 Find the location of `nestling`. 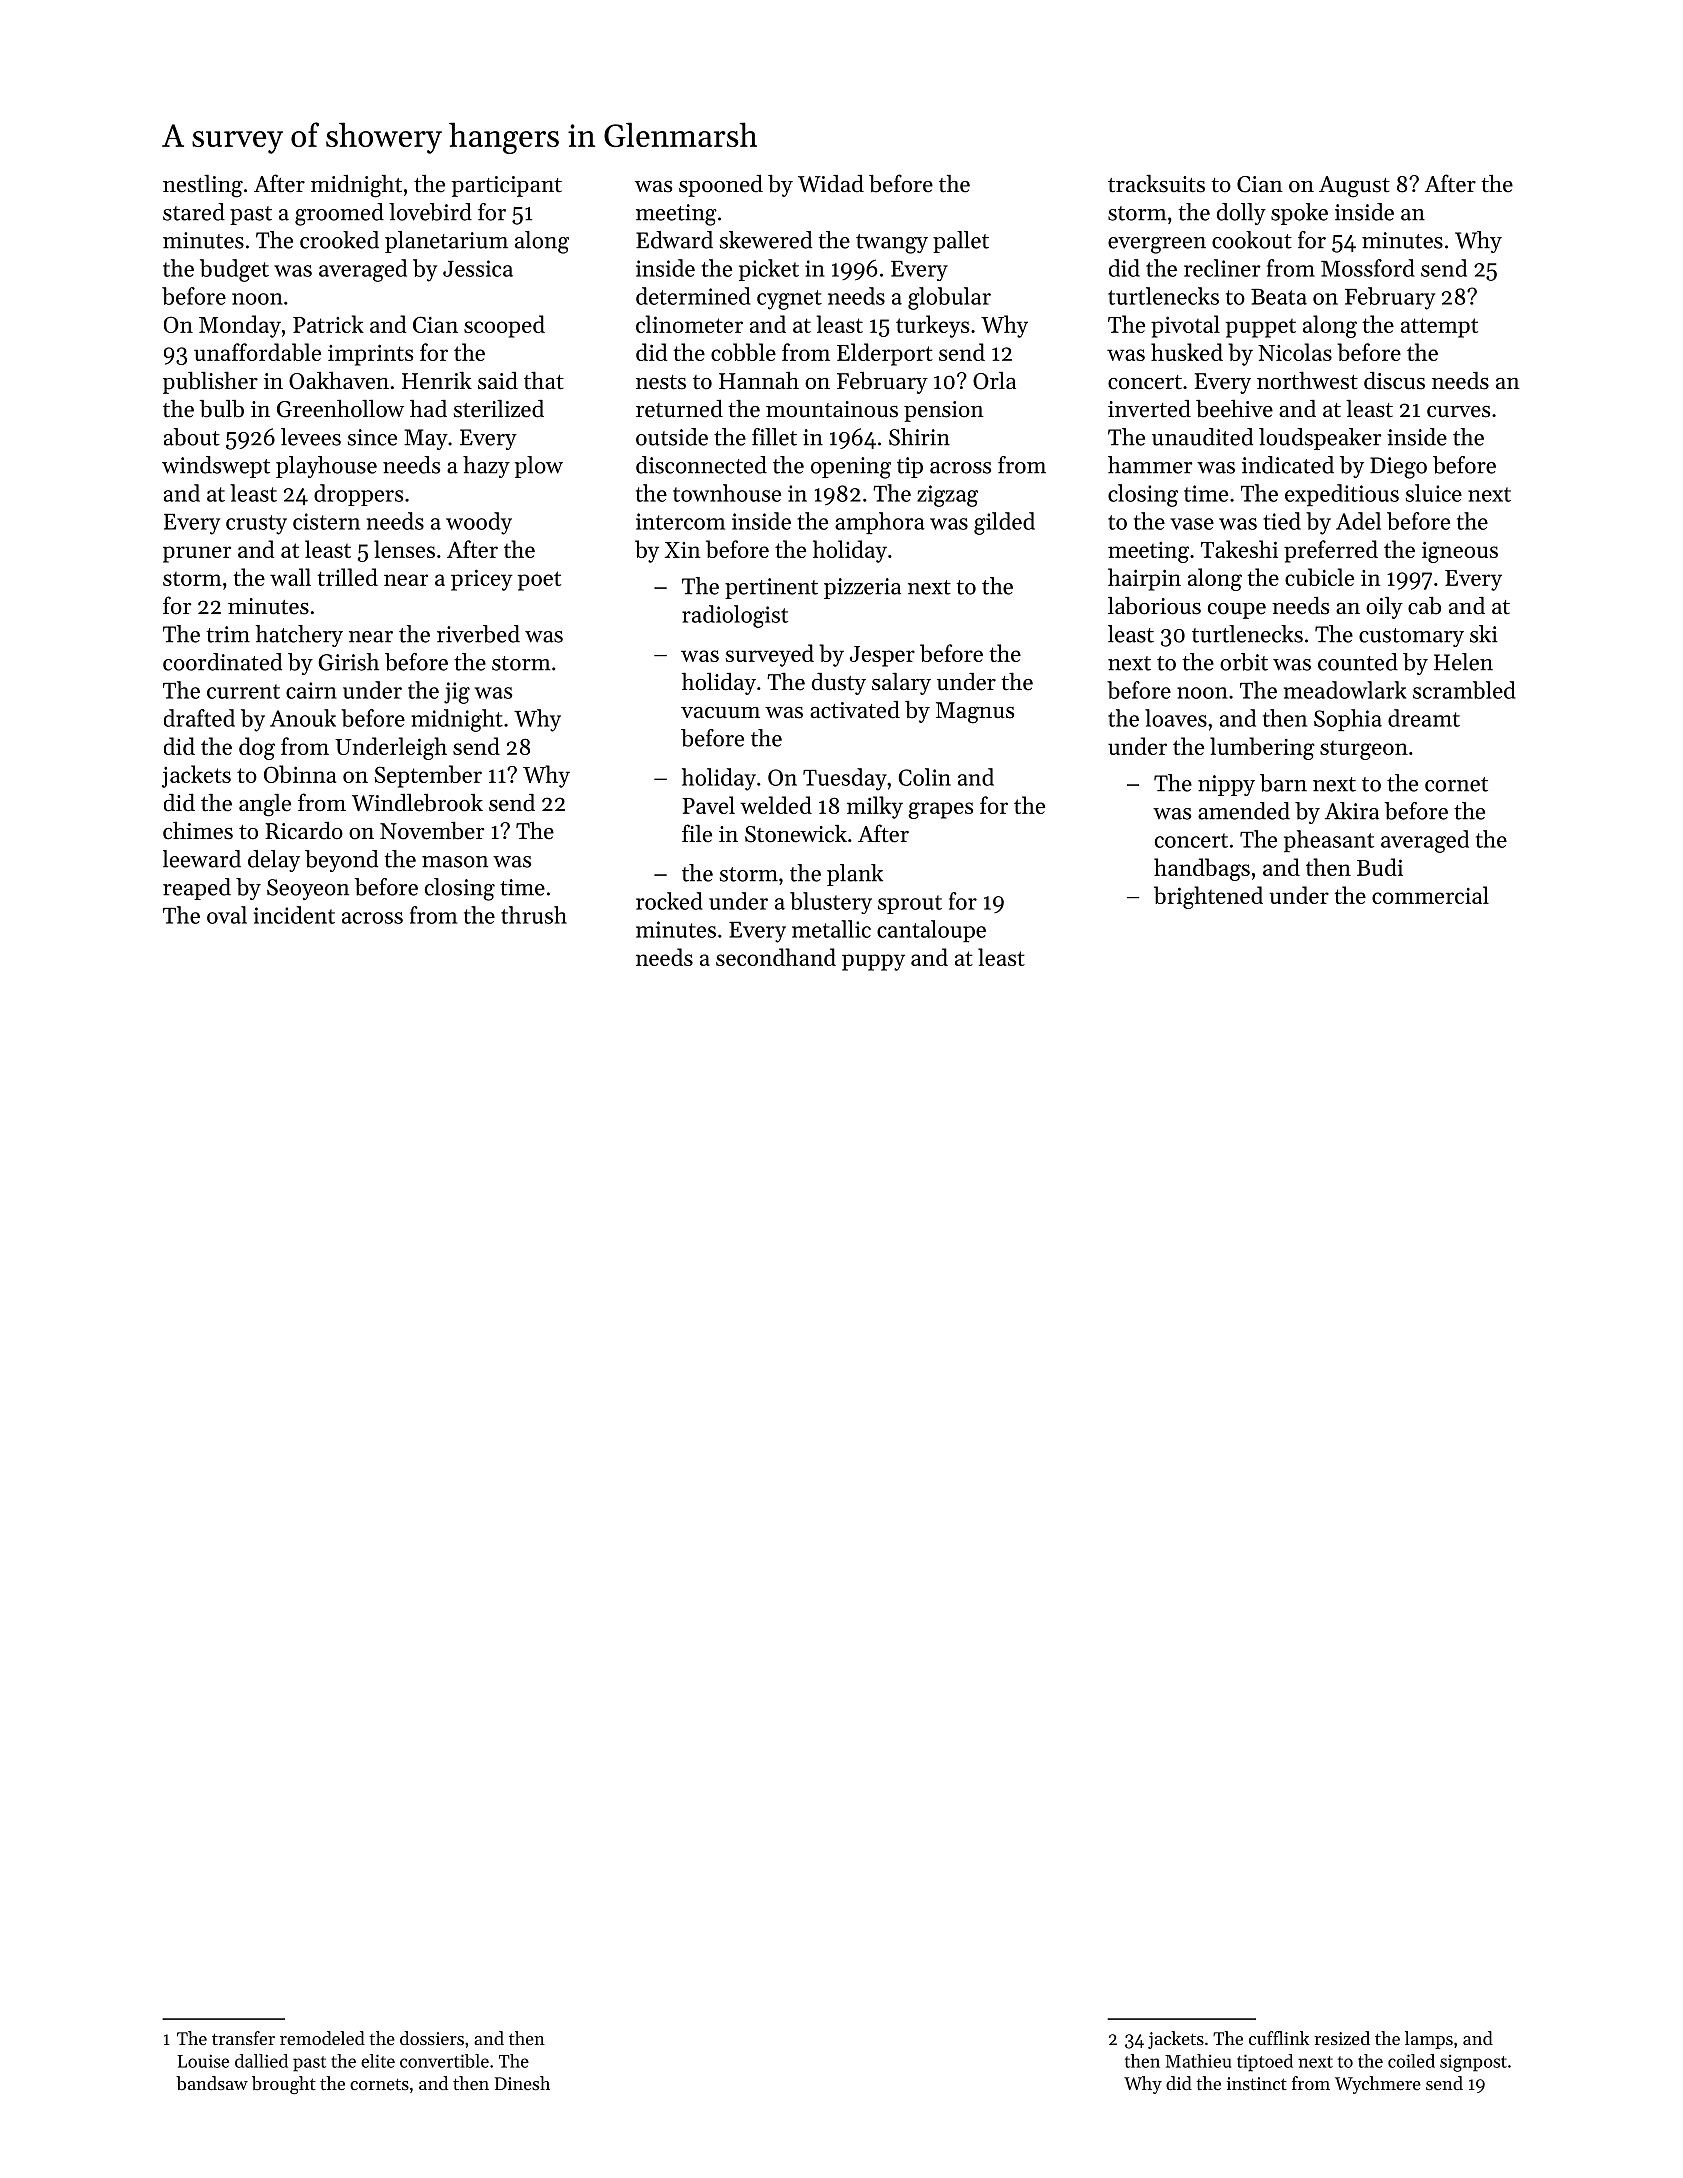

nestling is located at coordinates (203, 186).
